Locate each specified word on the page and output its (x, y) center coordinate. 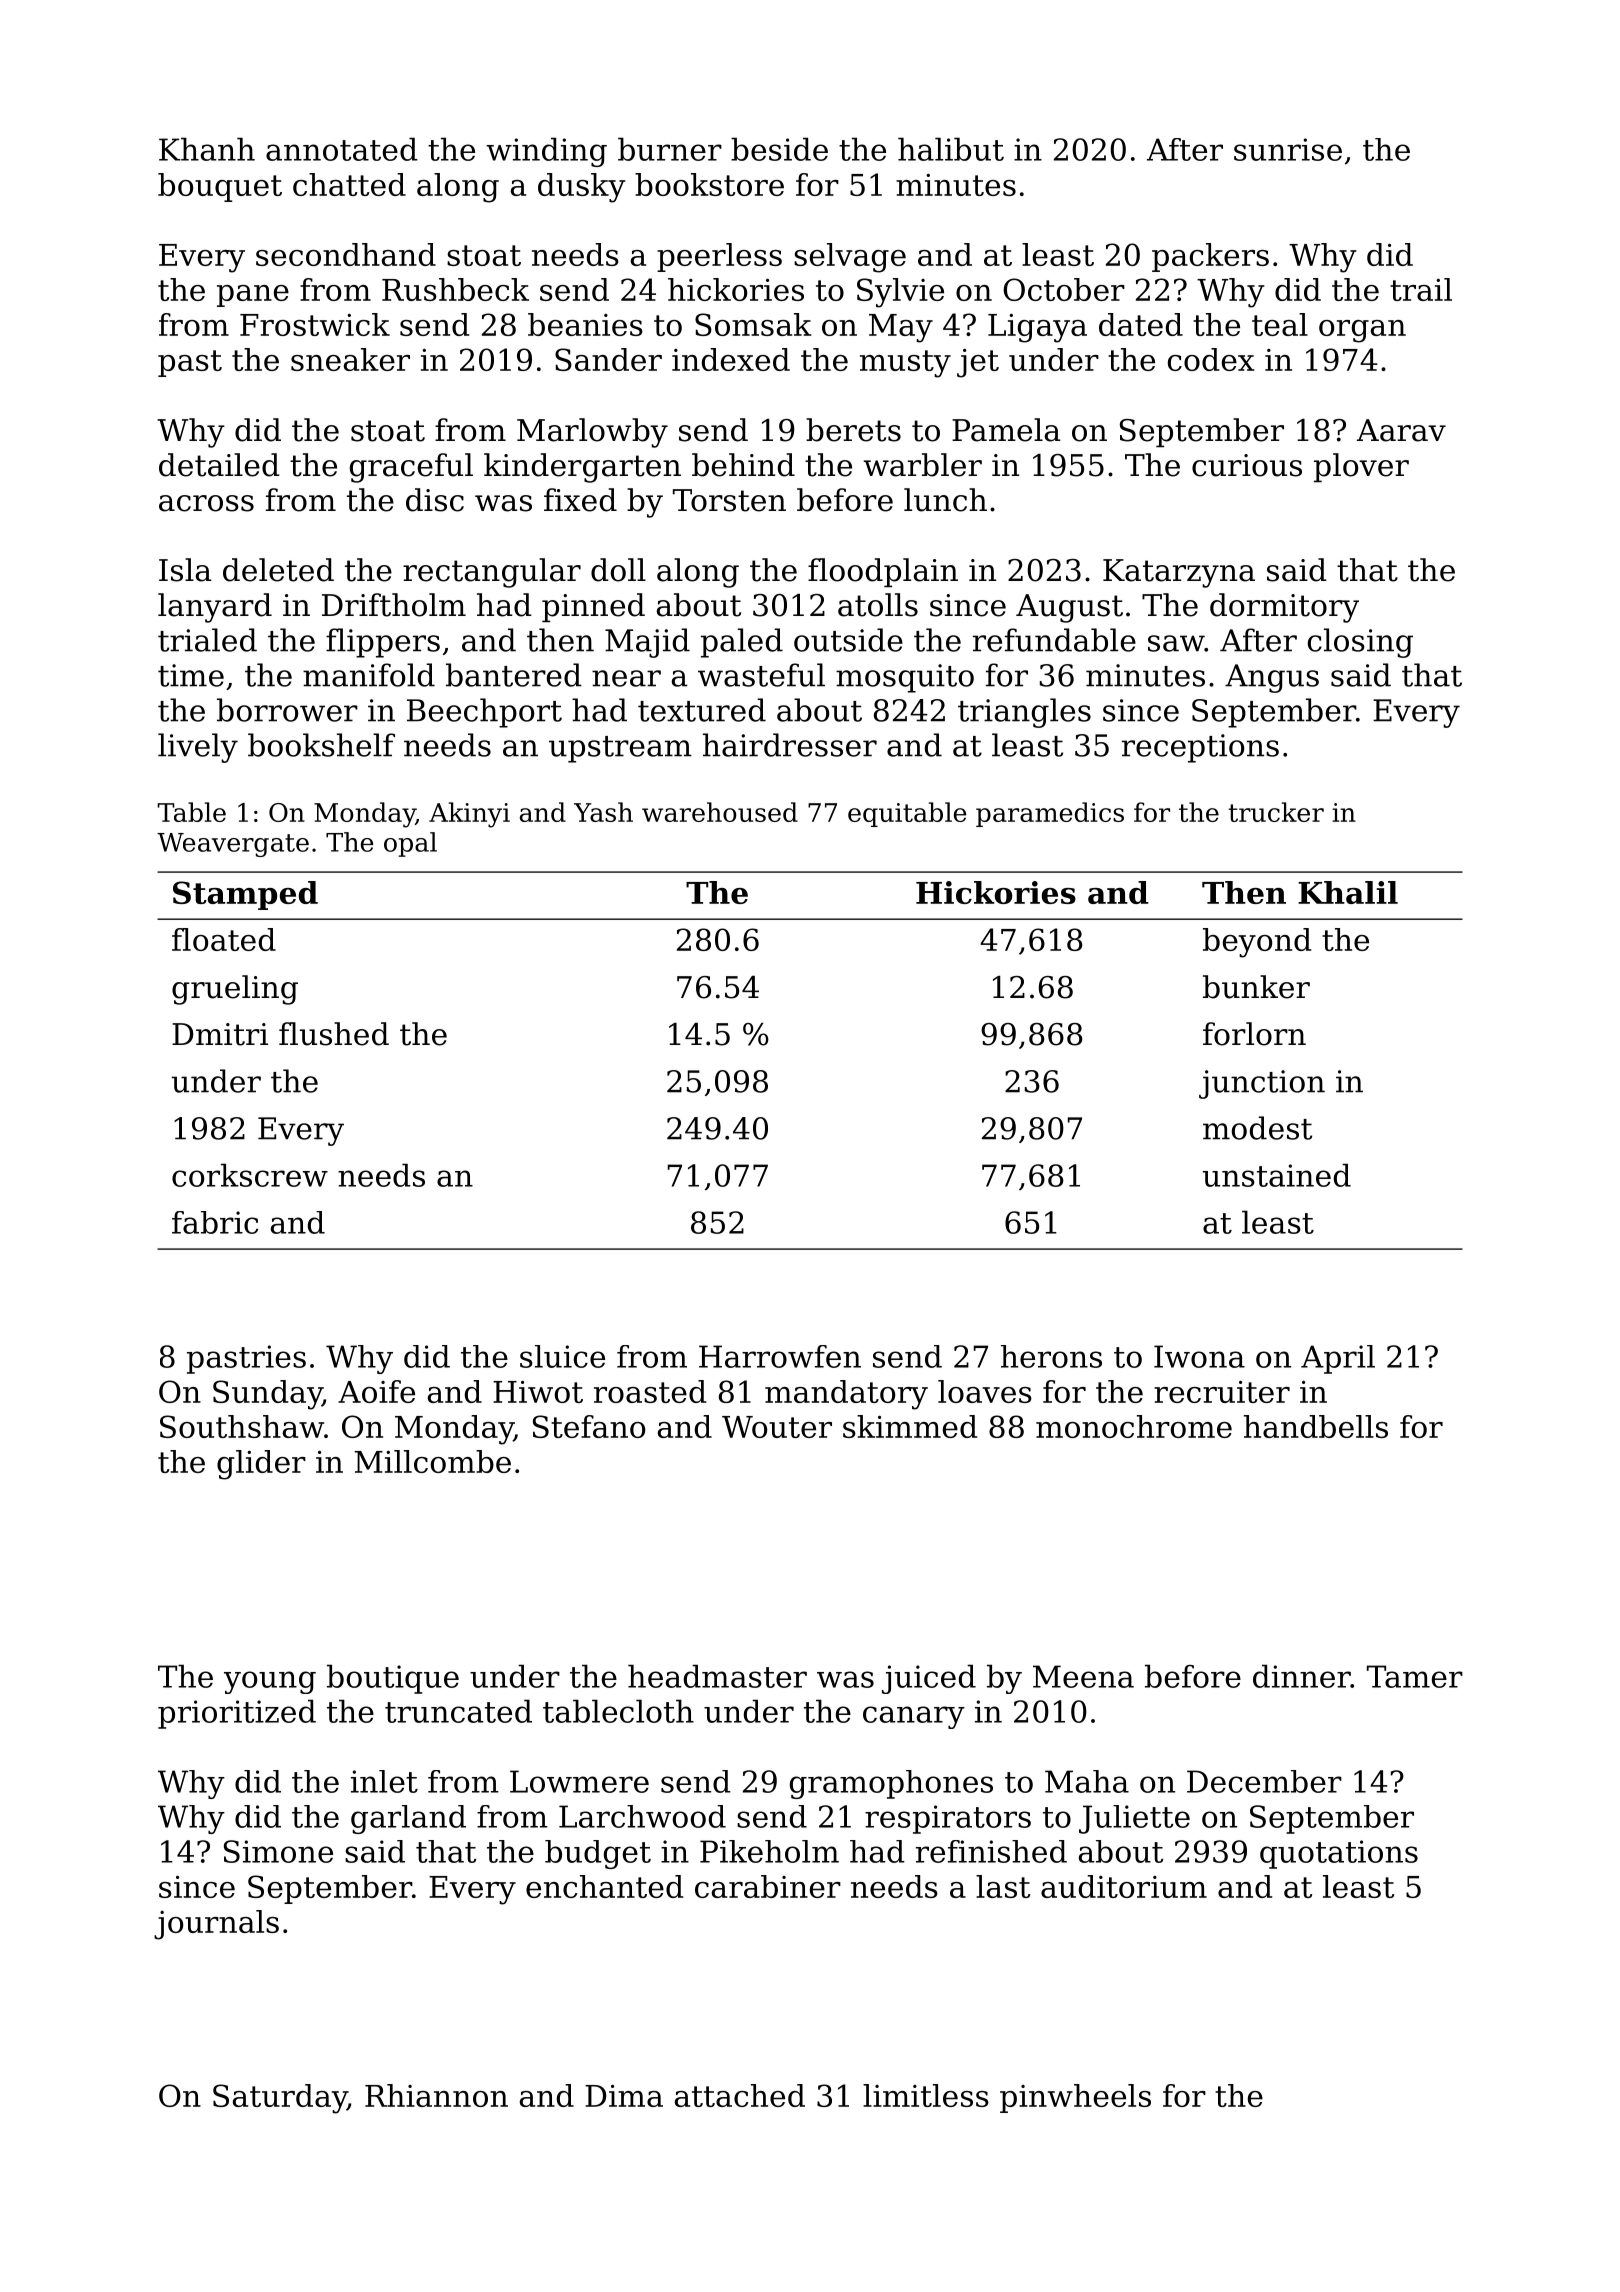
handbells (1316, 1426)
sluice (562, 1356)
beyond (1257, 943)
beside (779, 149)
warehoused (720, 812)
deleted (278, 570)
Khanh (207, 149)
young (270, 1682)
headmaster (717, 1676)
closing (1360, 643)
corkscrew (250, 1175)
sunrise (1288, 149)
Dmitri (220, 1034)
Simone (278, 1851)
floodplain (883, 572)
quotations (1339, 1854)
